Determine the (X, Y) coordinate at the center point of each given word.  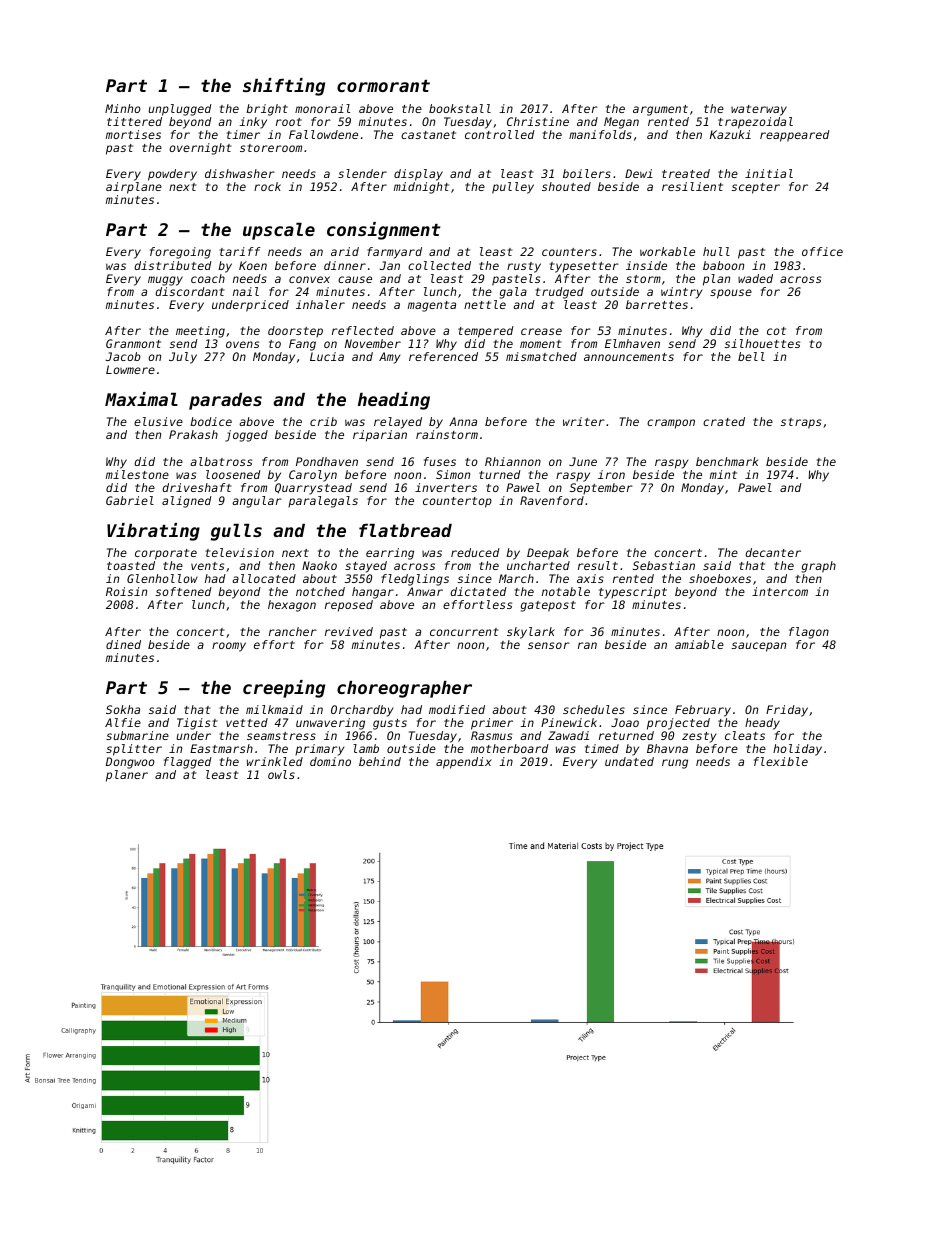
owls (281, 774)
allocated (264, 578)
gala (513, 293)
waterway (759, 110)
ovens (242, 344)
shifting (284, 87)
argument (660, 110)
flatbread (405, 530)
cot (776, 331)
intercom (780, 591)
